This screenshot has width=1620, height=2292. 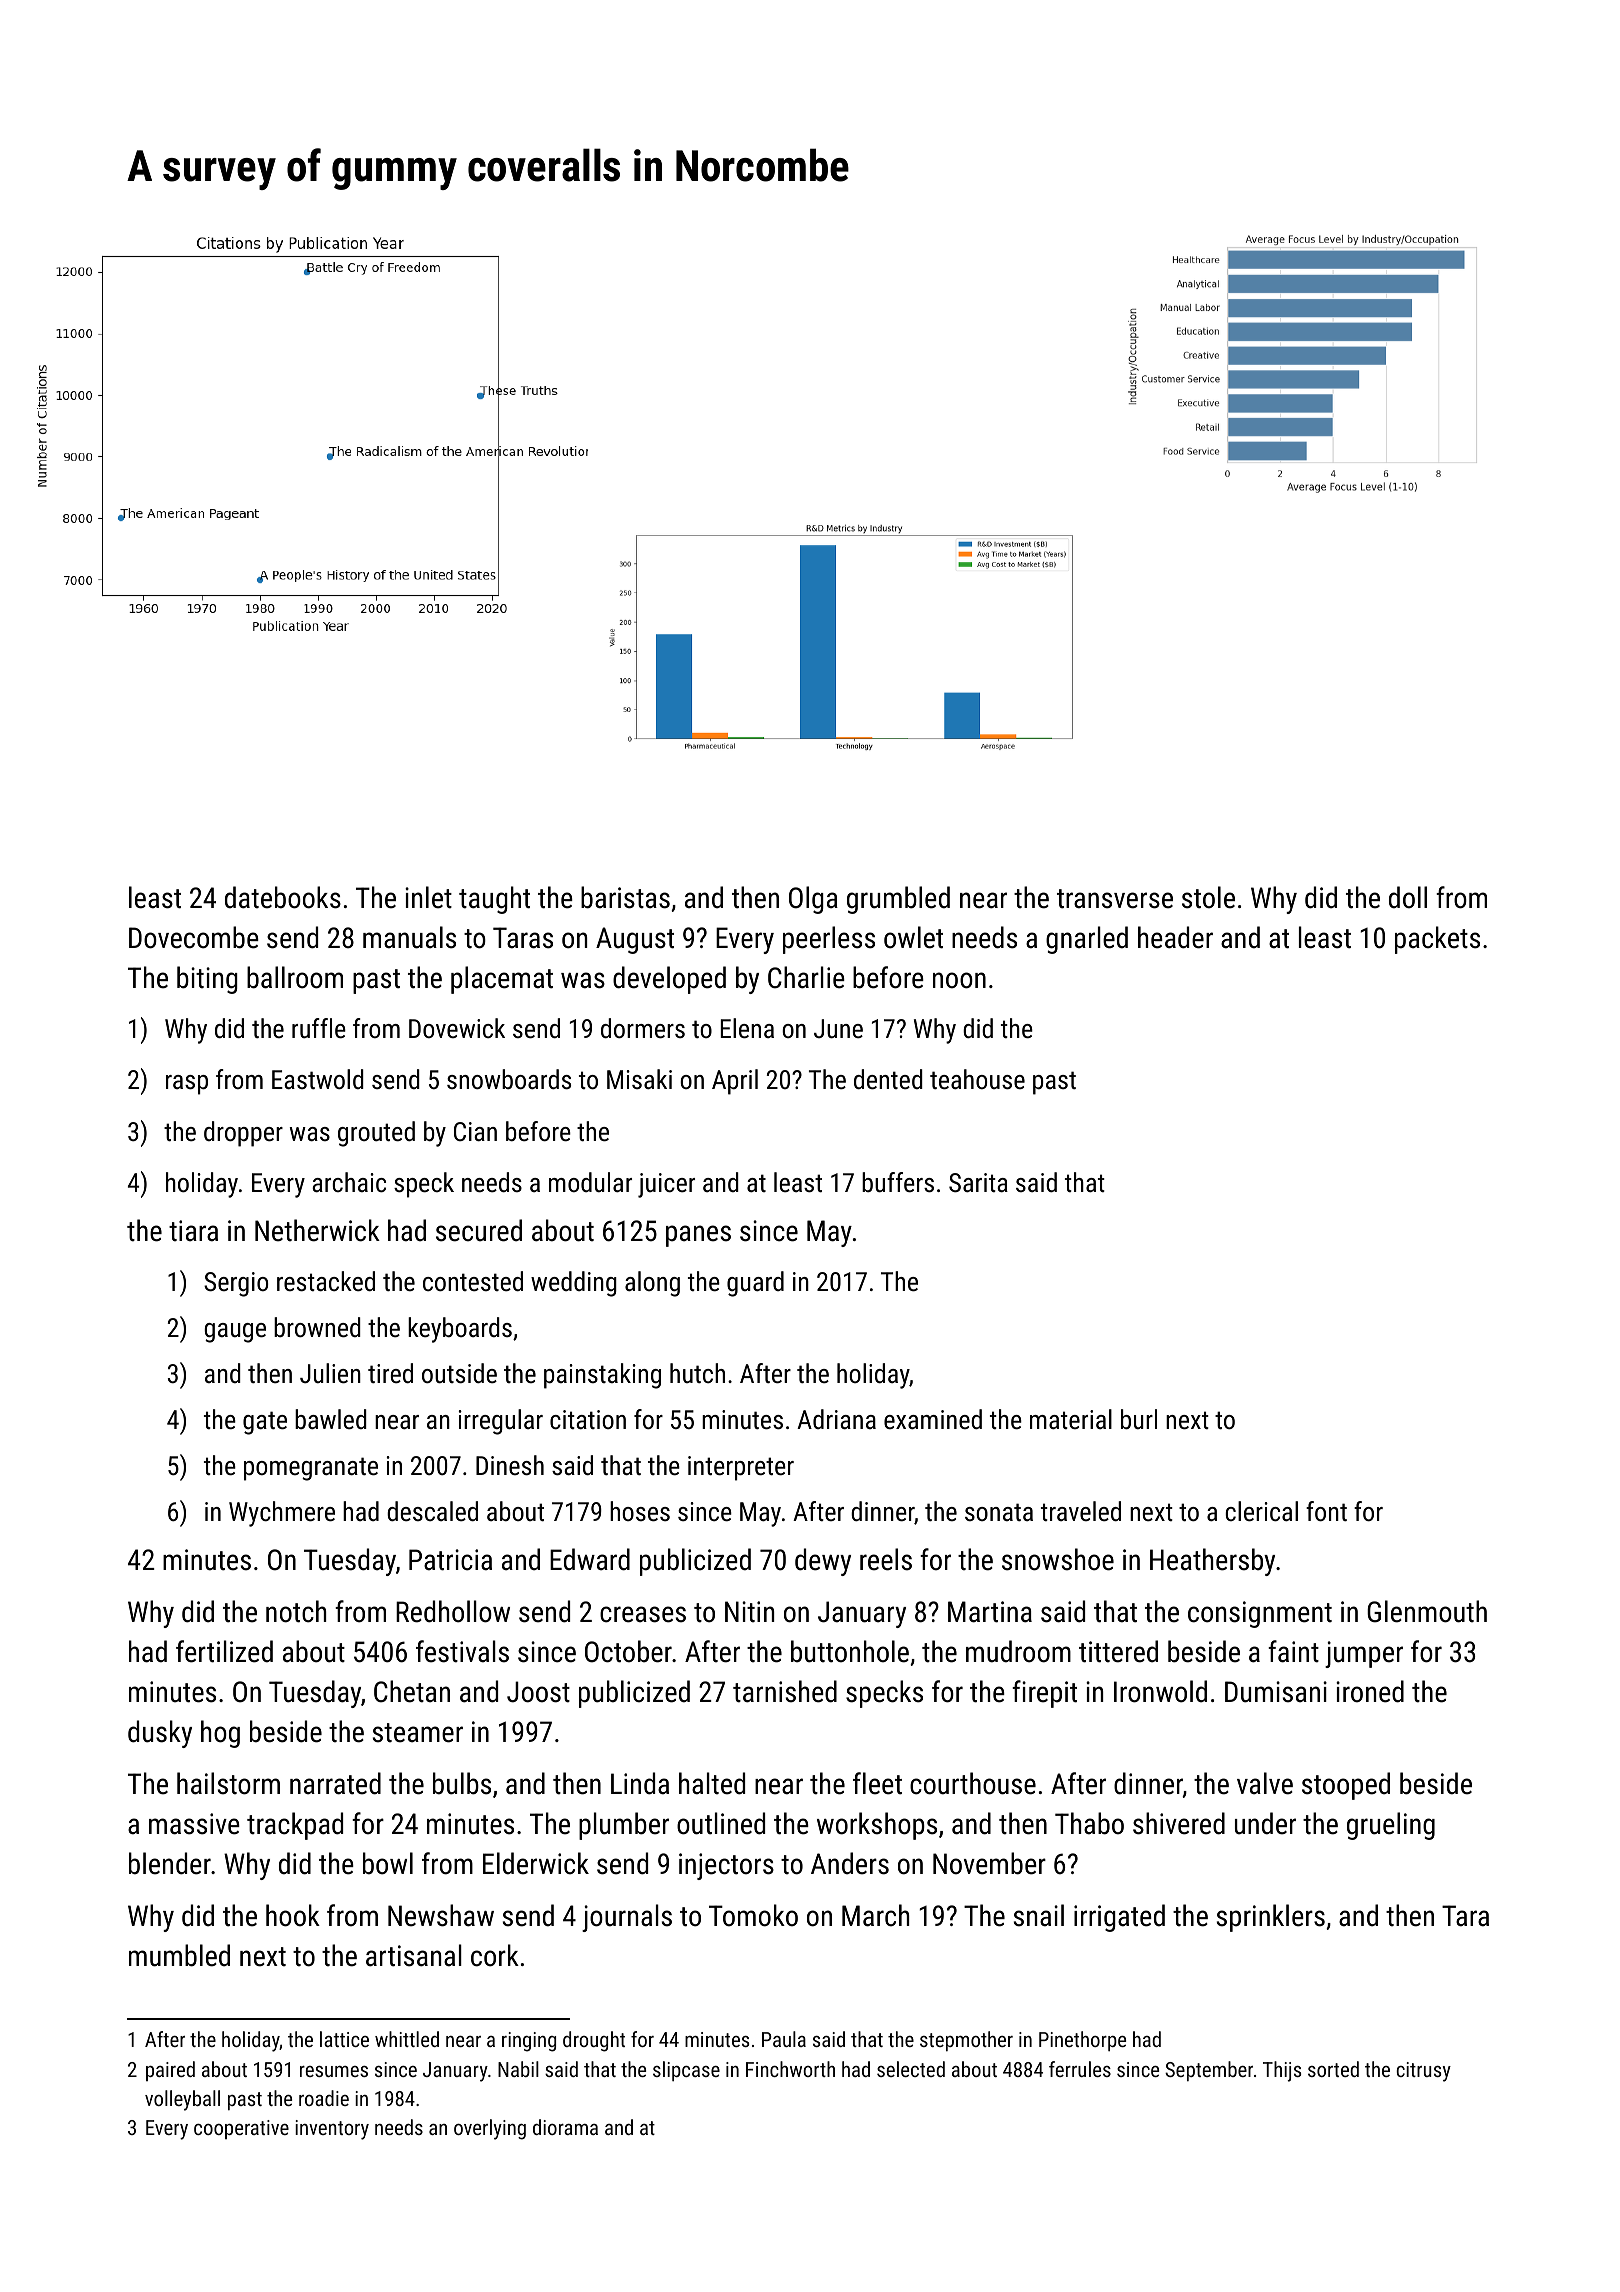 I want to click on reels, so click(x=886, y=1559).
